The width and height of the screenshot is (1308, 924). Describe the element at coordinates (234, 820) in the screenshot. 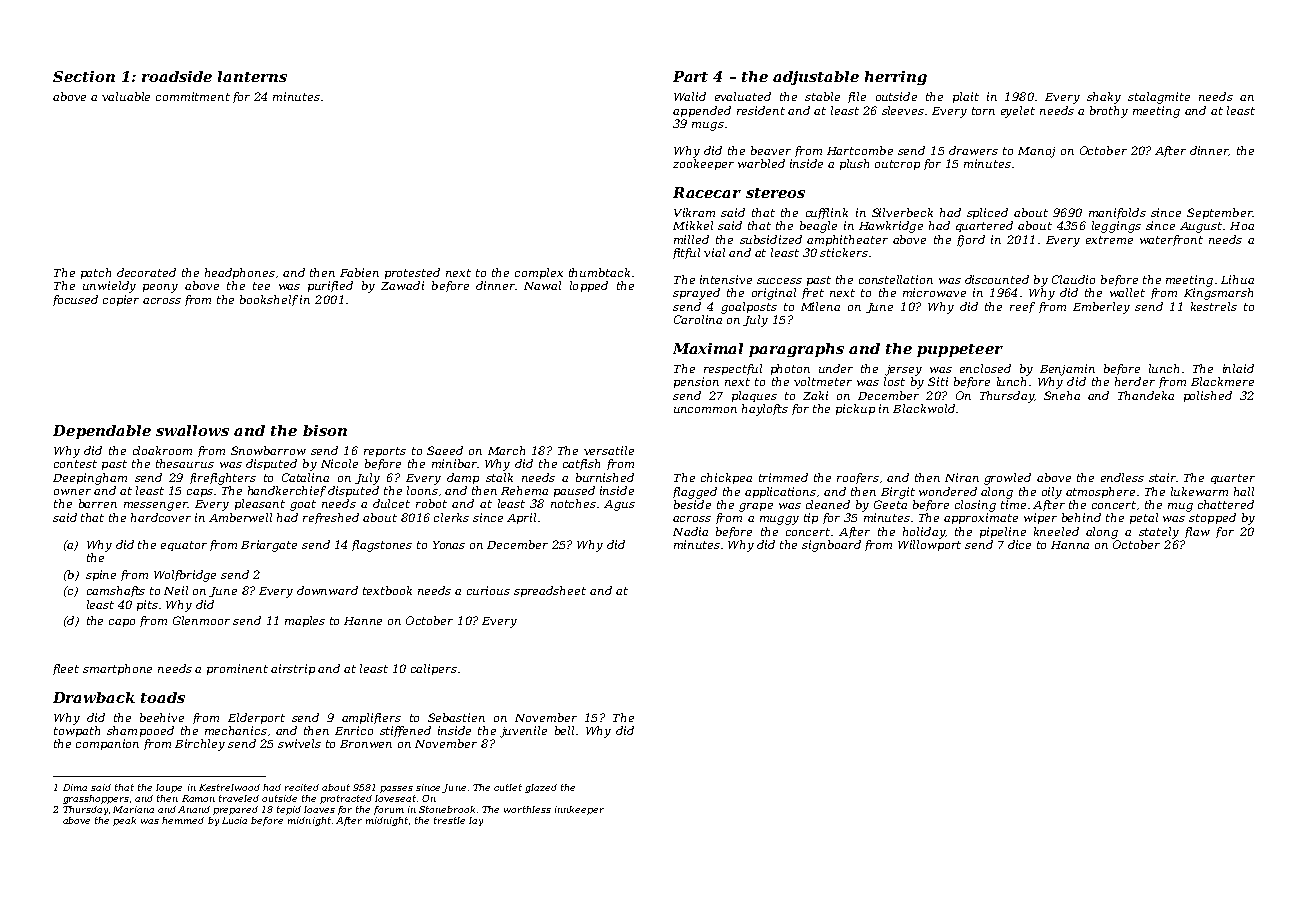

I see `Lucia` at that location.
